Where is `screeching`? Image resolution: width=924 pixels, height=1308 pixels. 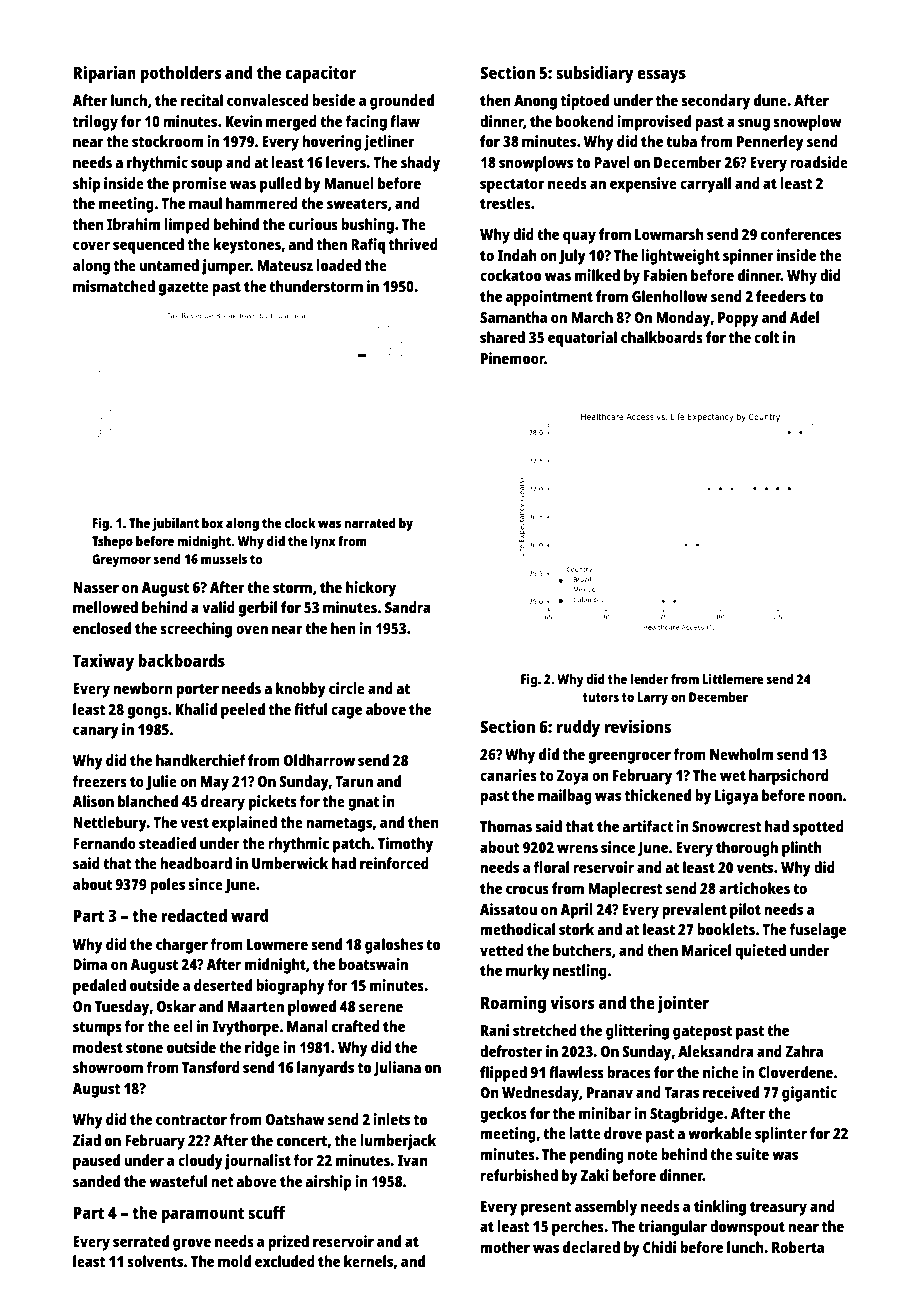 screeching is located at coordinates (196, 630).
